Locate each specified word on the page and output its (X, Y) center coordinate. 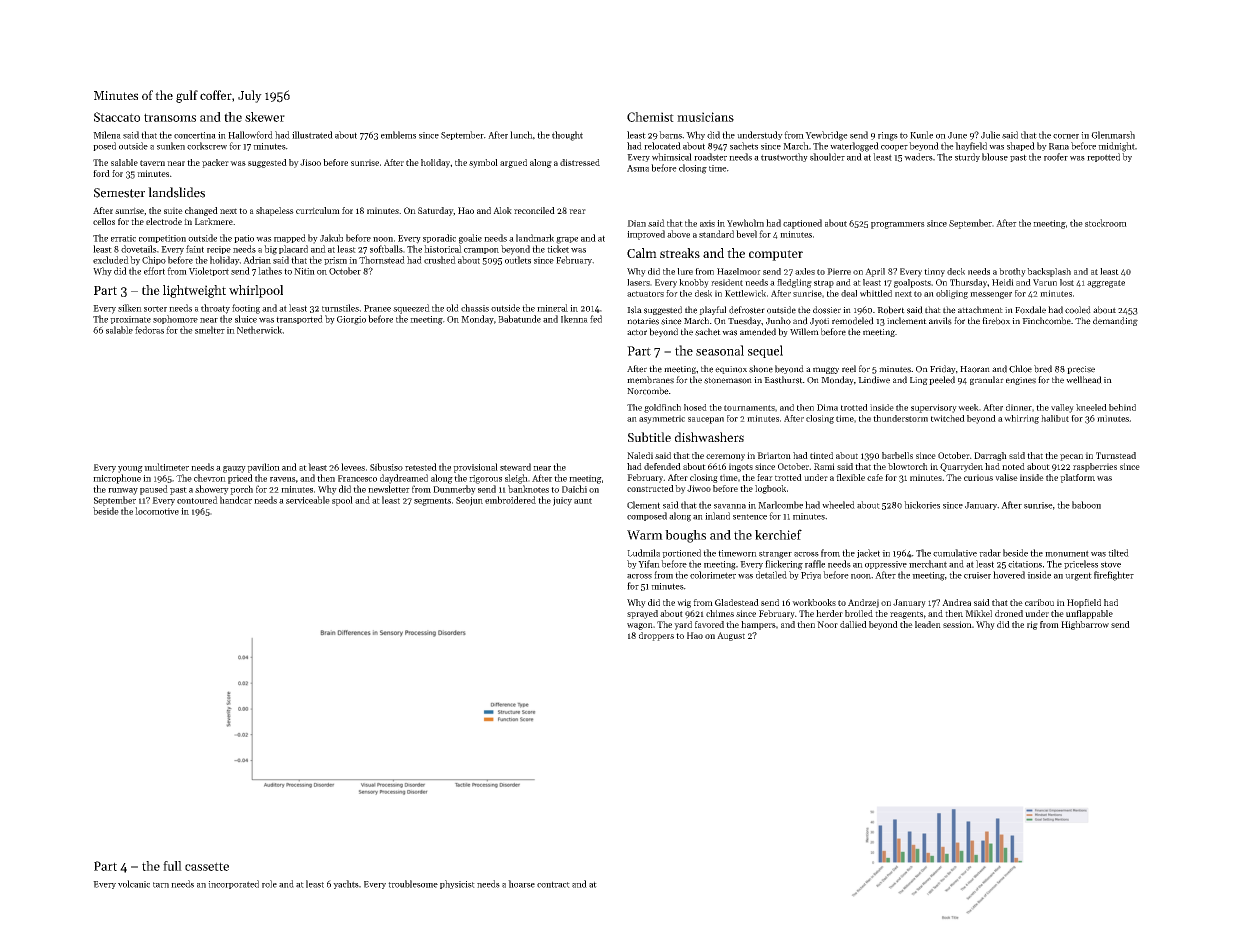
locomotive (157, 511)
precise (1081, 370)
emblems (398, 135)
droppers (656, 636)
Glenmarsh (1113, 135)
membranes (650, 380)
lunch (521, 135)
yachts (346, 884)
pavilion (263, 468)
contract (553, 884)
